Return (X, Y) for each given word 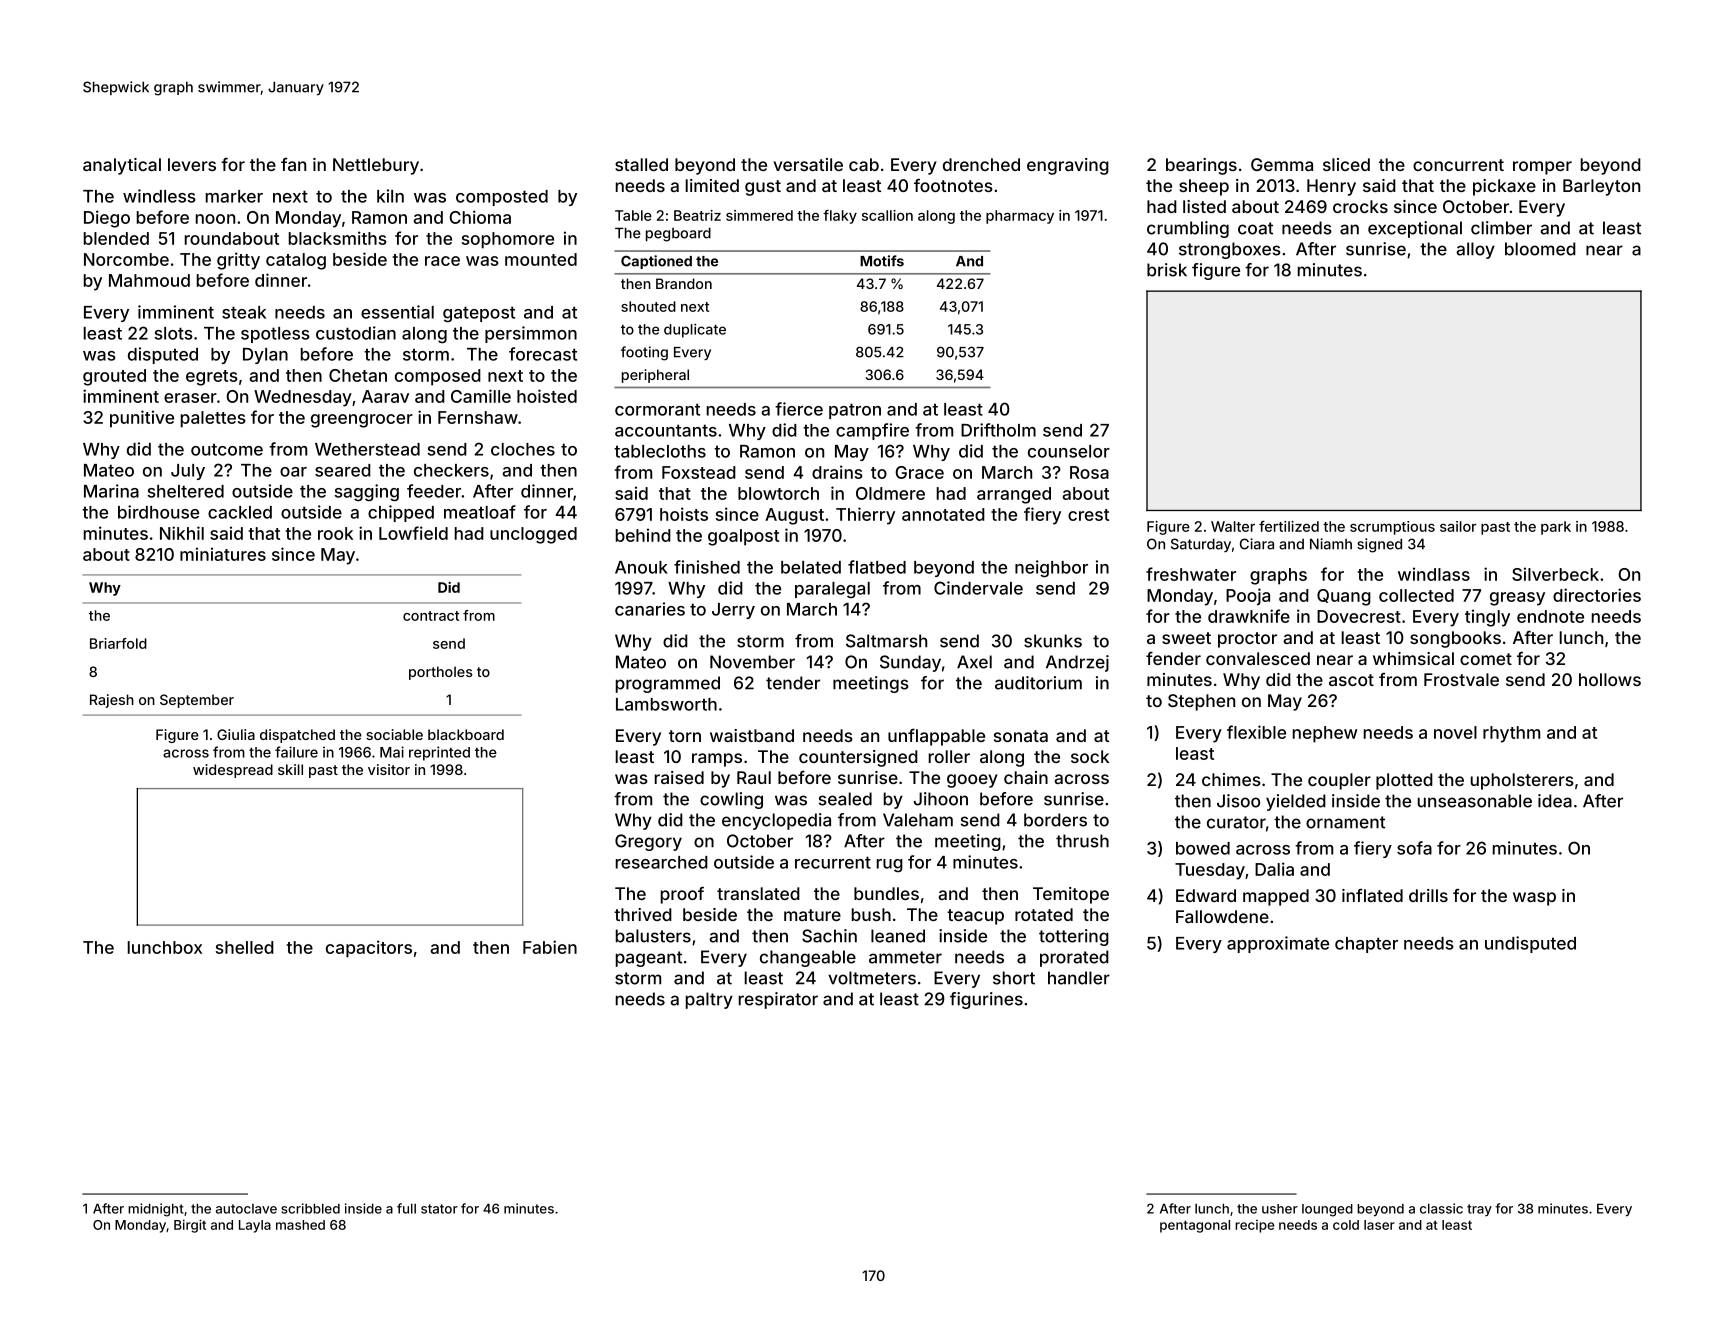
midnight (156, 1210)
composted (502, 198)
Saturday (1201, 545)
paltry (709, 1000)
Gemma (1282, 164)
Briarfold (118, 643)
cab (864, 164)
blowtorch (778, 493)
